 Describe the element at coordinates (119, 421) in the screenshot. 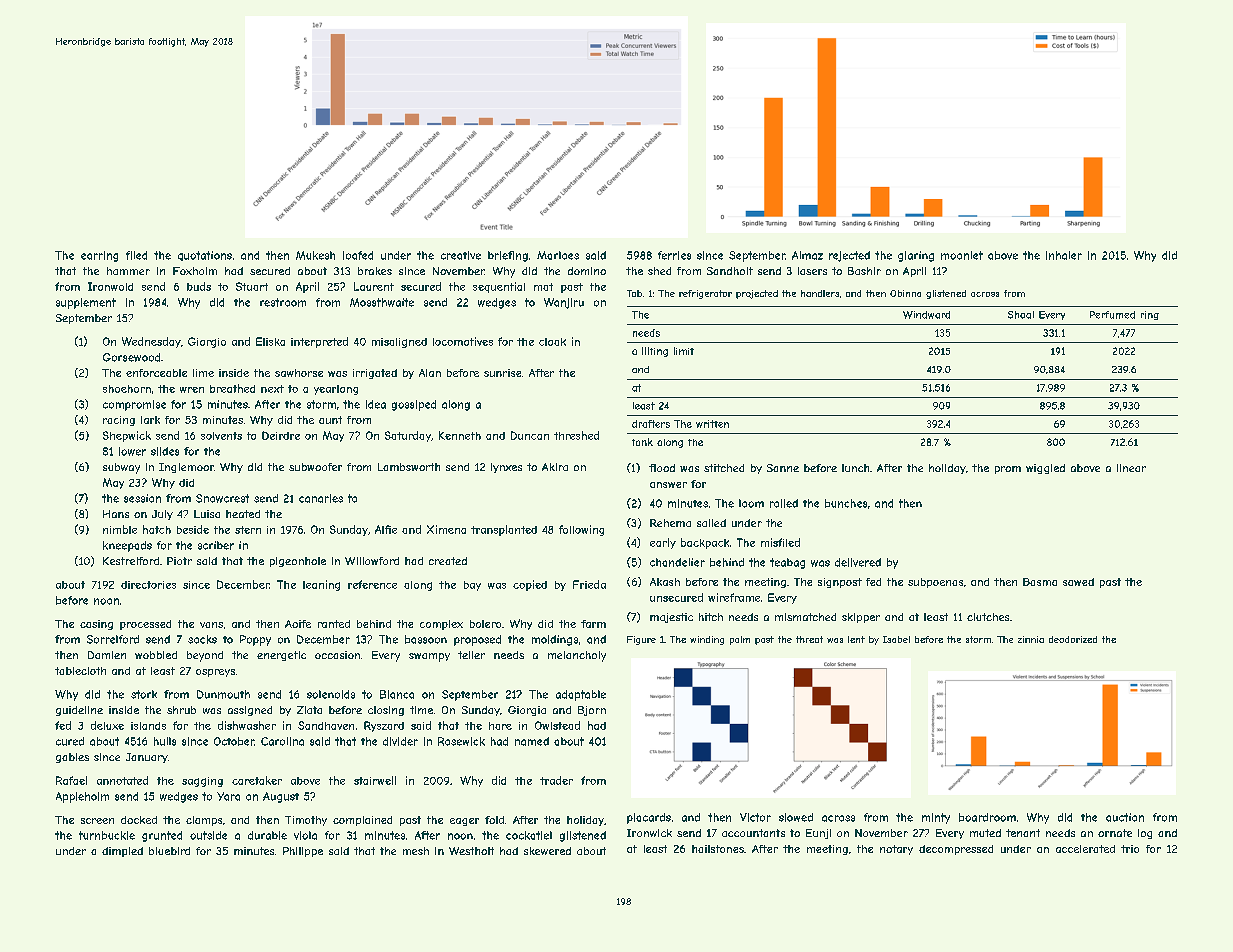

I see `racing` at that location.
